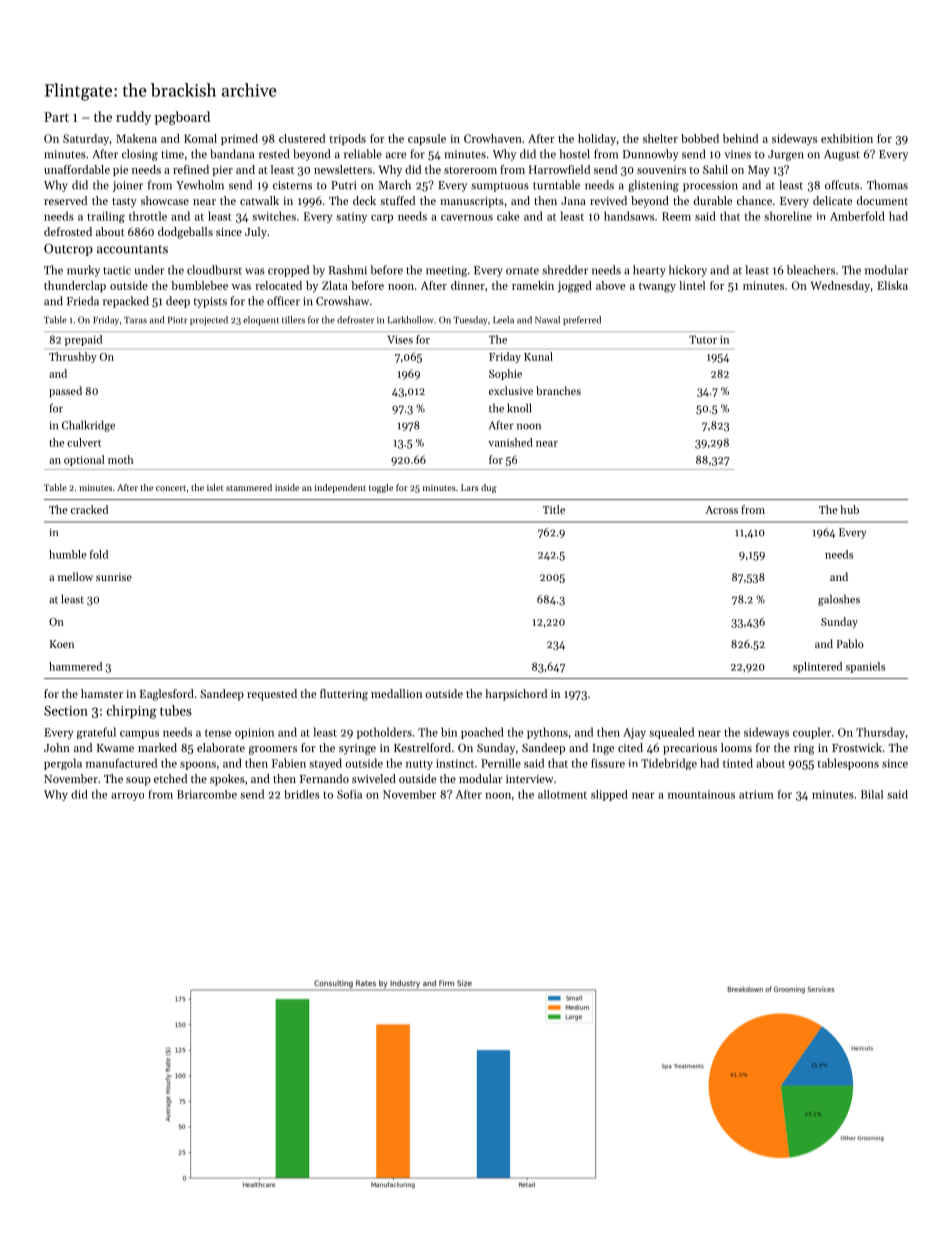 This screenshot has height=1233, width=952. I want to click on independent, so click(340, 488).
